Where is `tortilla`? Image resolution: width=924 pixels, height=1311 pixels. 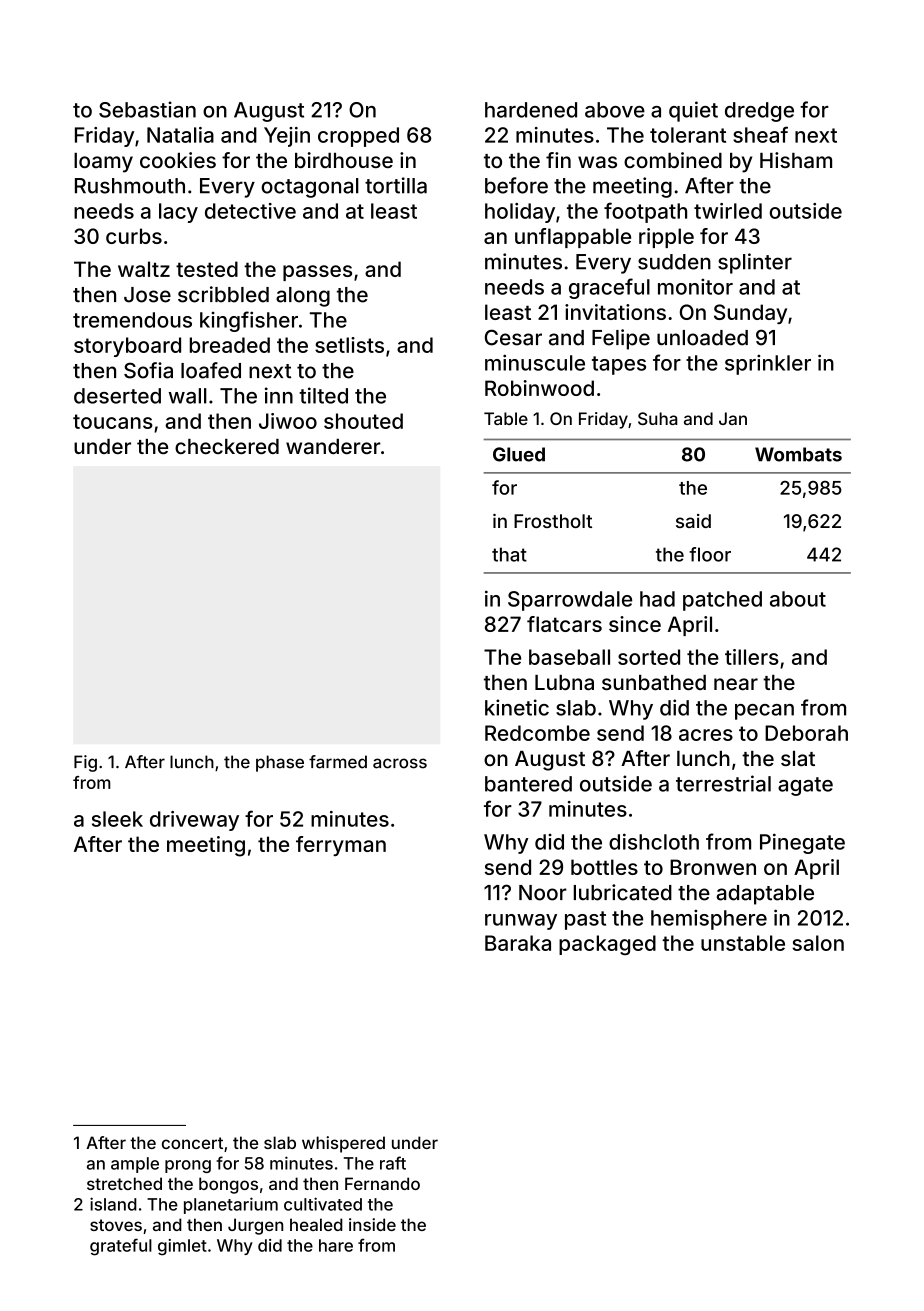 tortilla is located at coordinates (396, 185).
